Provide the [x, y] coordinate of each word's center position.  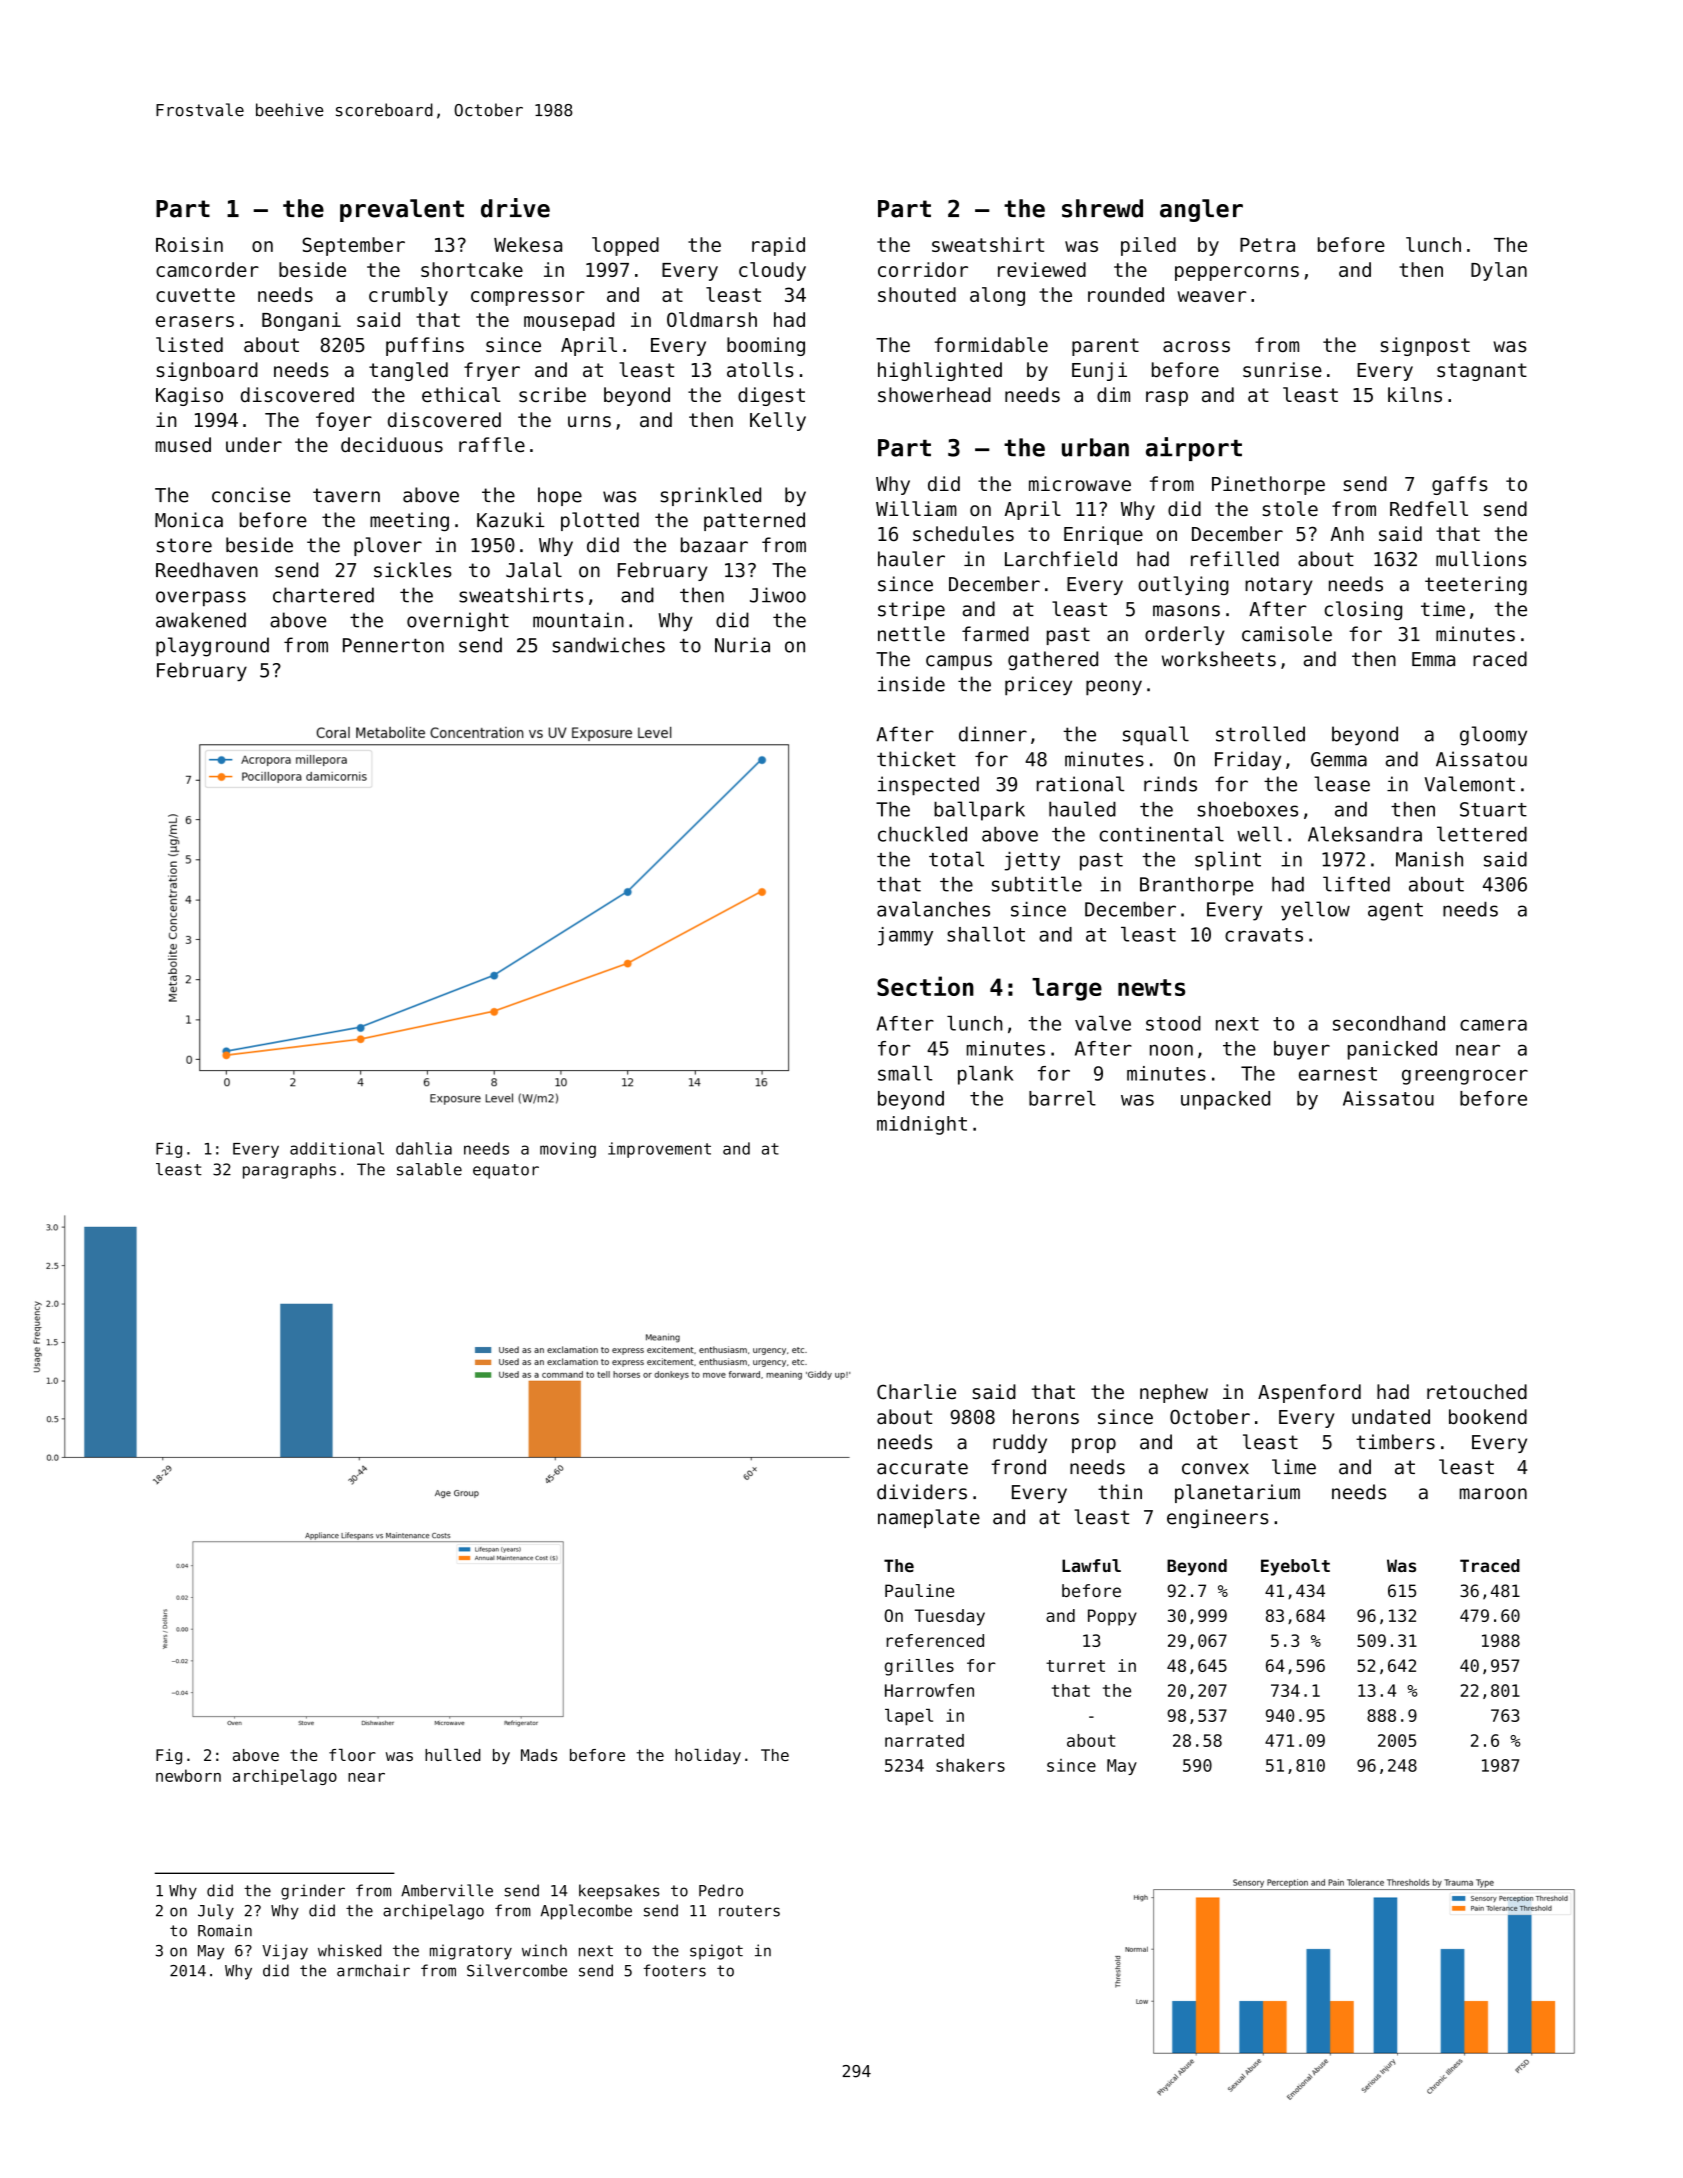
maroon [1493, 1494]
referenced [935, 1640]
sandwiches [609, 645]
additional [337, 1148]
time [1443, 609]
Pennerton [393, 645]
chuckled [922, 834]
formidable [991, 345]
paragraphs [289, 1171]
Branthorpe [1196, 886]
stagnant [1482, 372]
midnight [922, 1125]
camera [1493, 1025]
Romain [225, 1930]
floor [352, 1755]
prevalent [402, 210]
